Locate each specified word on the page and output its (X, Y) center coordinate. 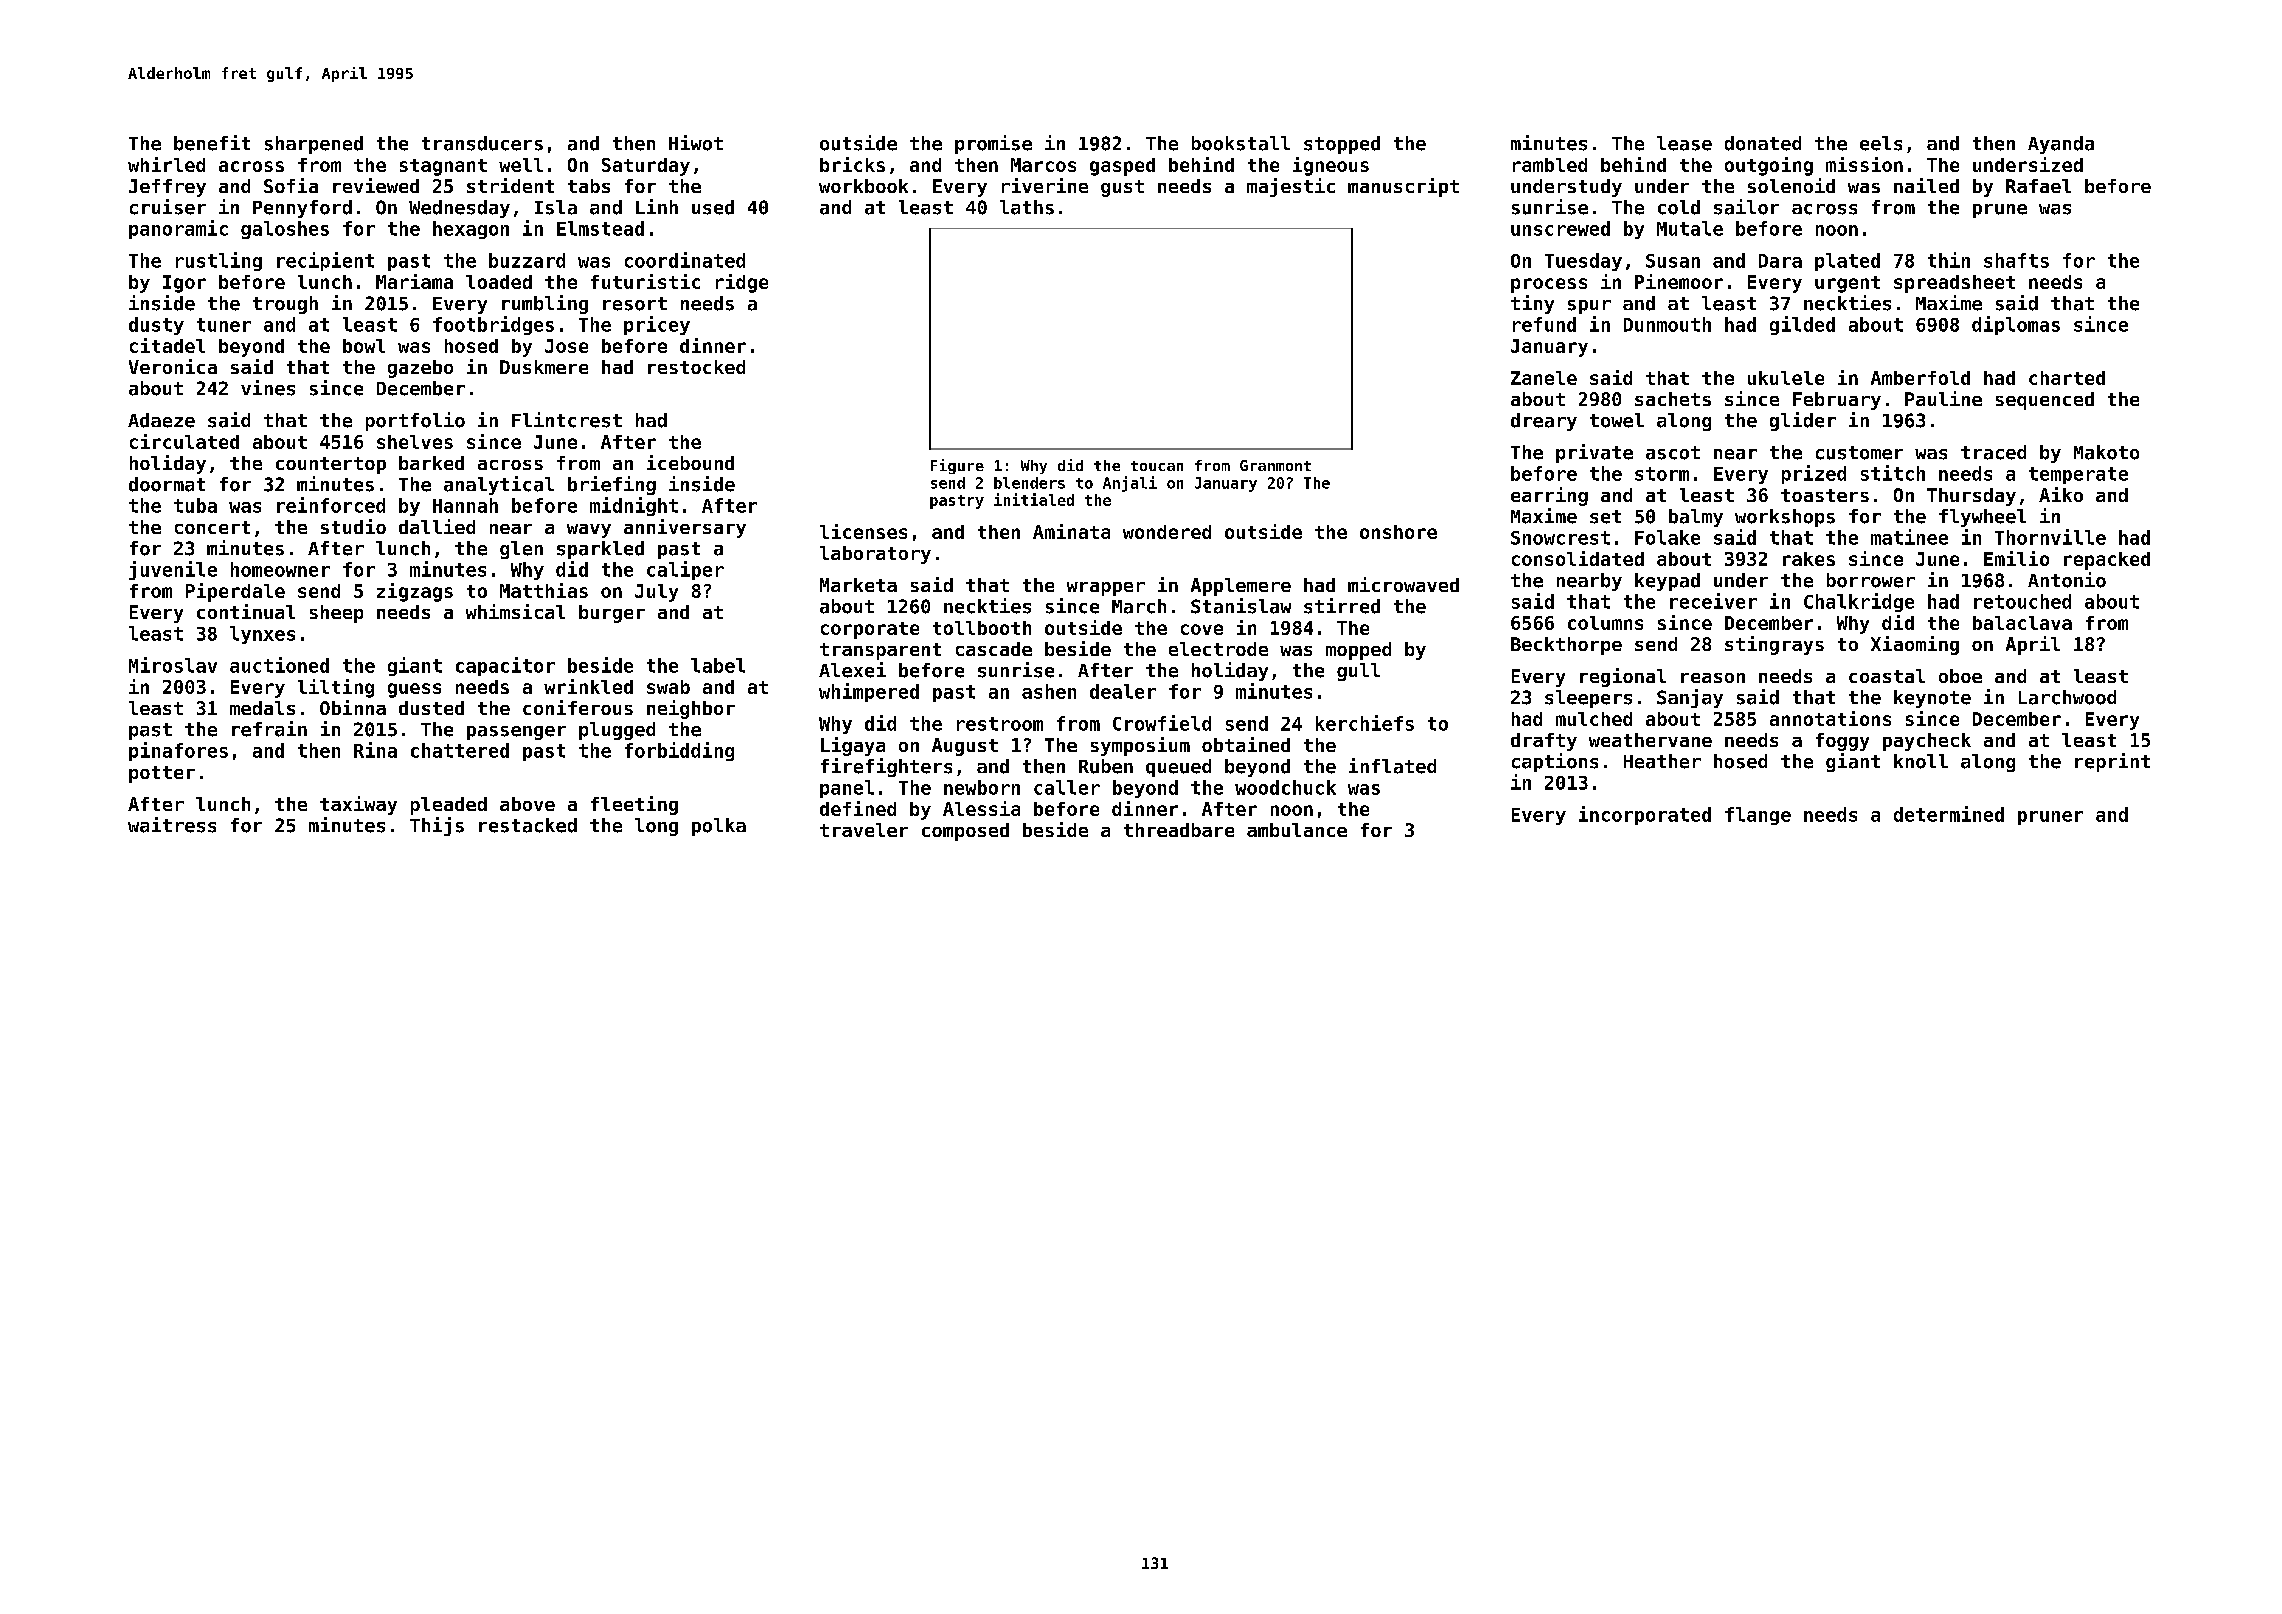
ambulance (1297, 830)
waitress (172, 825)
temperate (2078, 475)
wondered (1167, 532)
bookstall (1241, 143)
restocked (696, 367)
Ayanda (2061, 145)
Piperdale (235, 592)
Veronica (173, 366)
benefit (212, 143)
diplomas (2016, 325)
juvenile (173, 570)
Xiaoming (1915, 645)
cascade (994, 649)
